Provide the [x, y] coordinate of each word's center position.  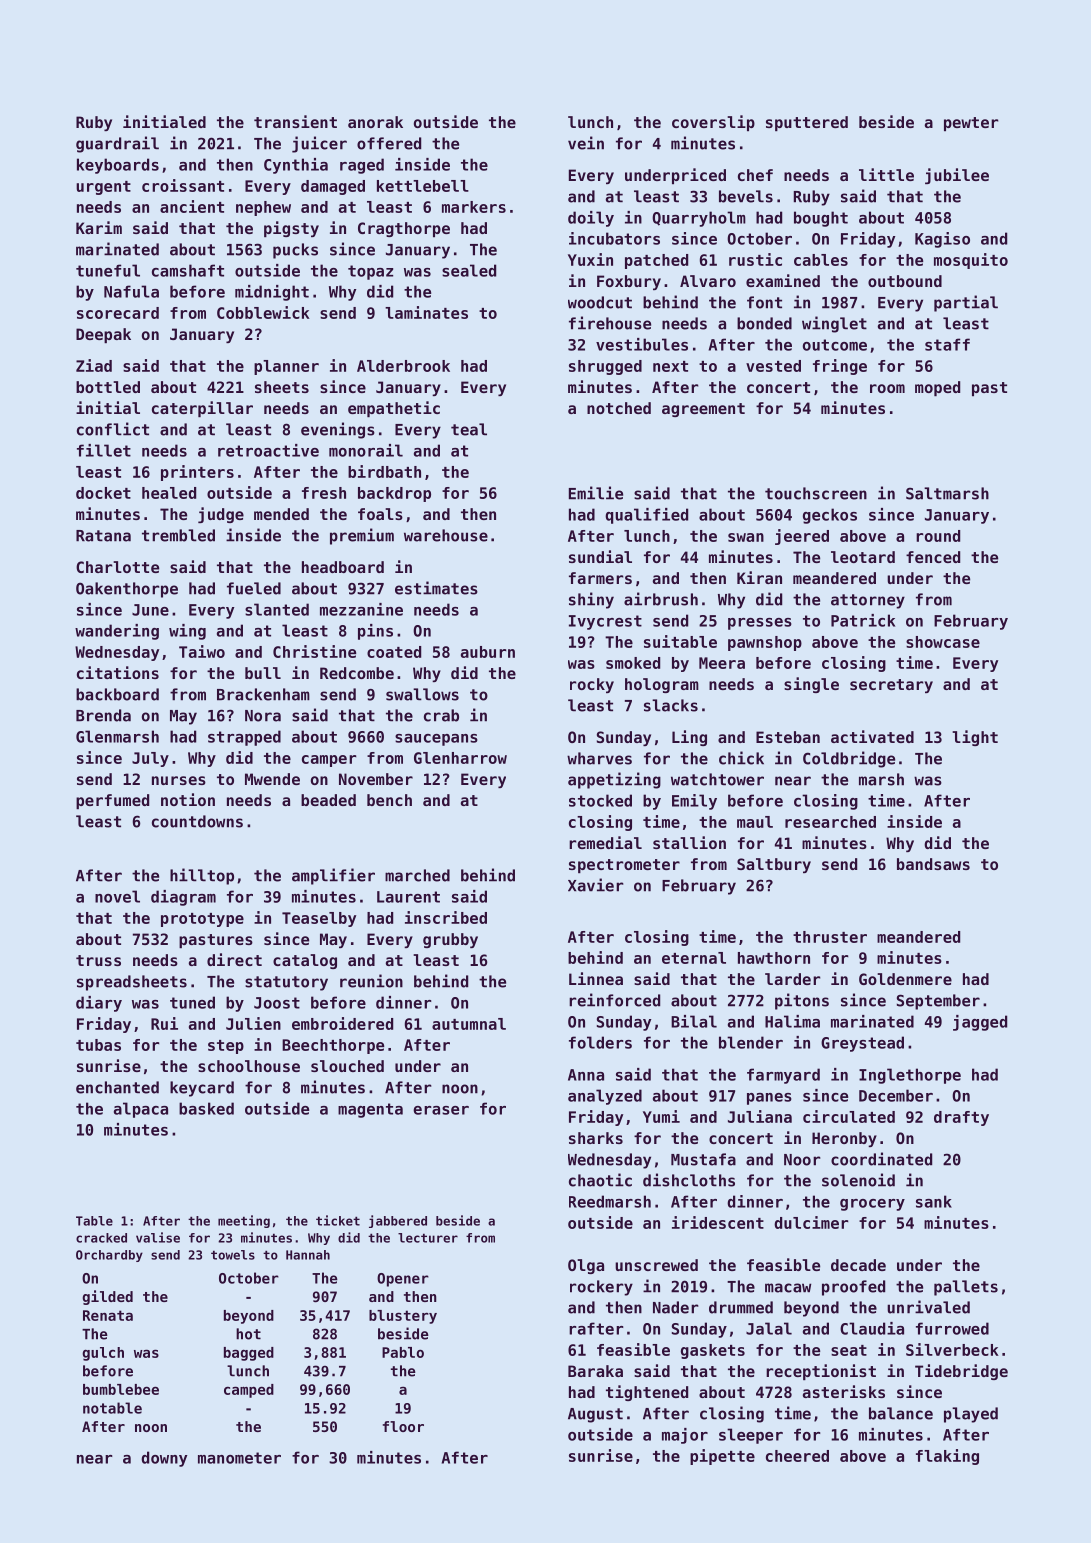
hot [248, 1334]
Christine [314, 651]
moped [937, 388]
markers [474, 207]
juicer [319, 144]
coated [394, 652]
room [887, 388]
